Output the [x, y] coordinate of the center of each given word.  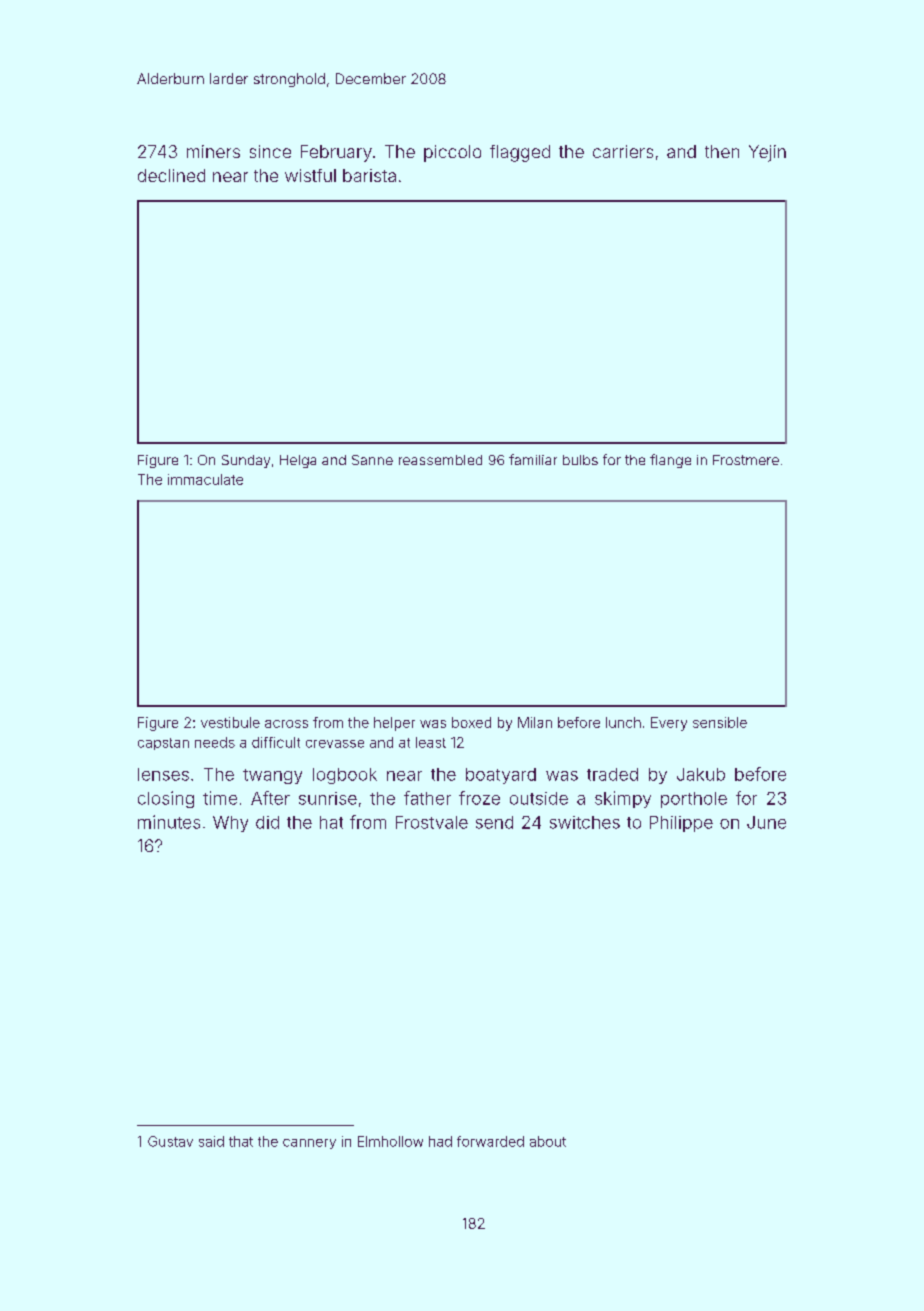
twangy [272, 776]
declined [171, 175]
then [722, 151]
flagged [520, 153]
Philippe [681, 824]
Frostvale [432, 822]
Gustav [170, 1141]
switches [585, 822]
